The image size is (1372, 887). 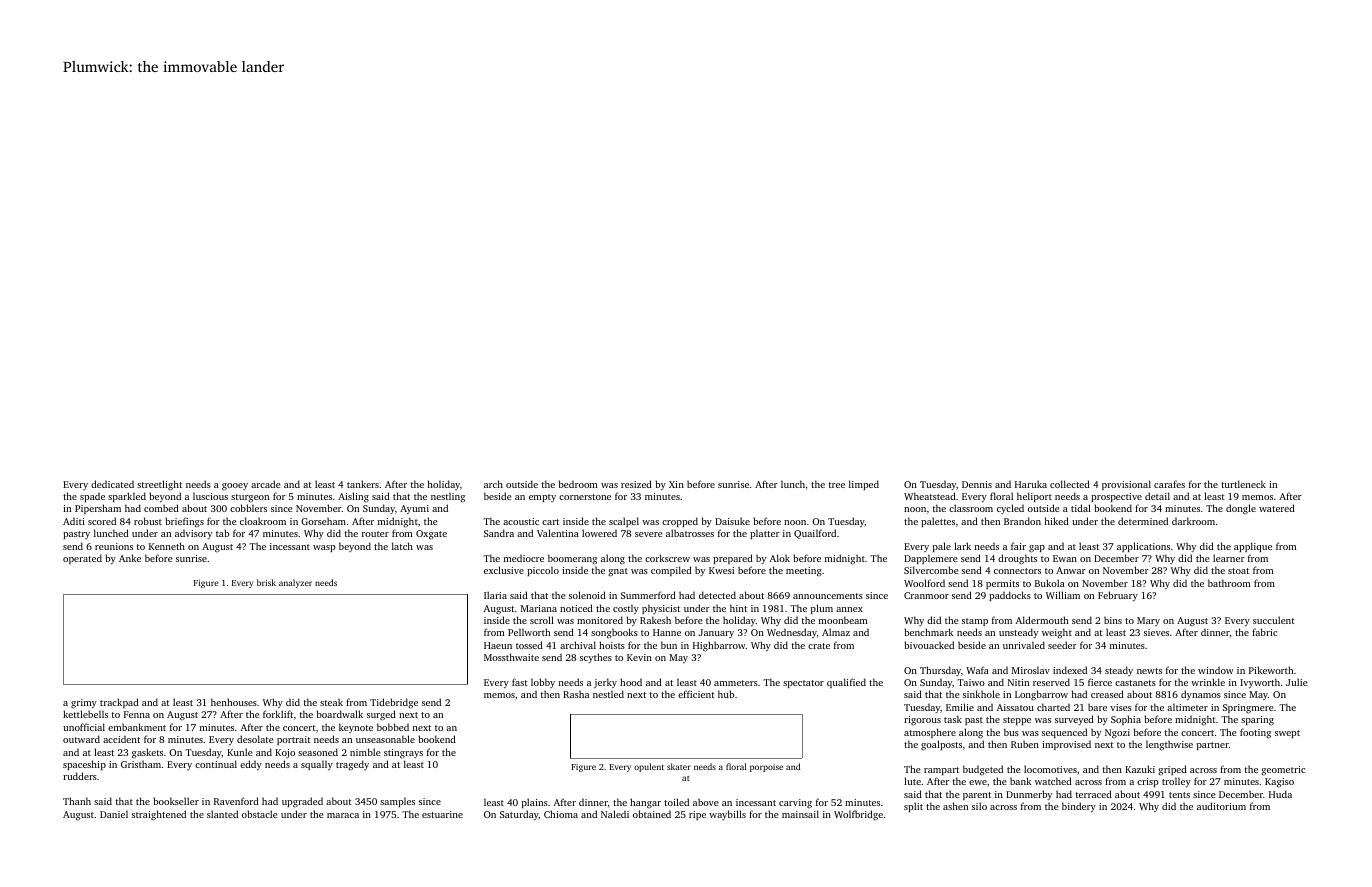 What do you see at coordinates (717, 595) in the document?
I see `detected` at bounding box center [717, 595].
